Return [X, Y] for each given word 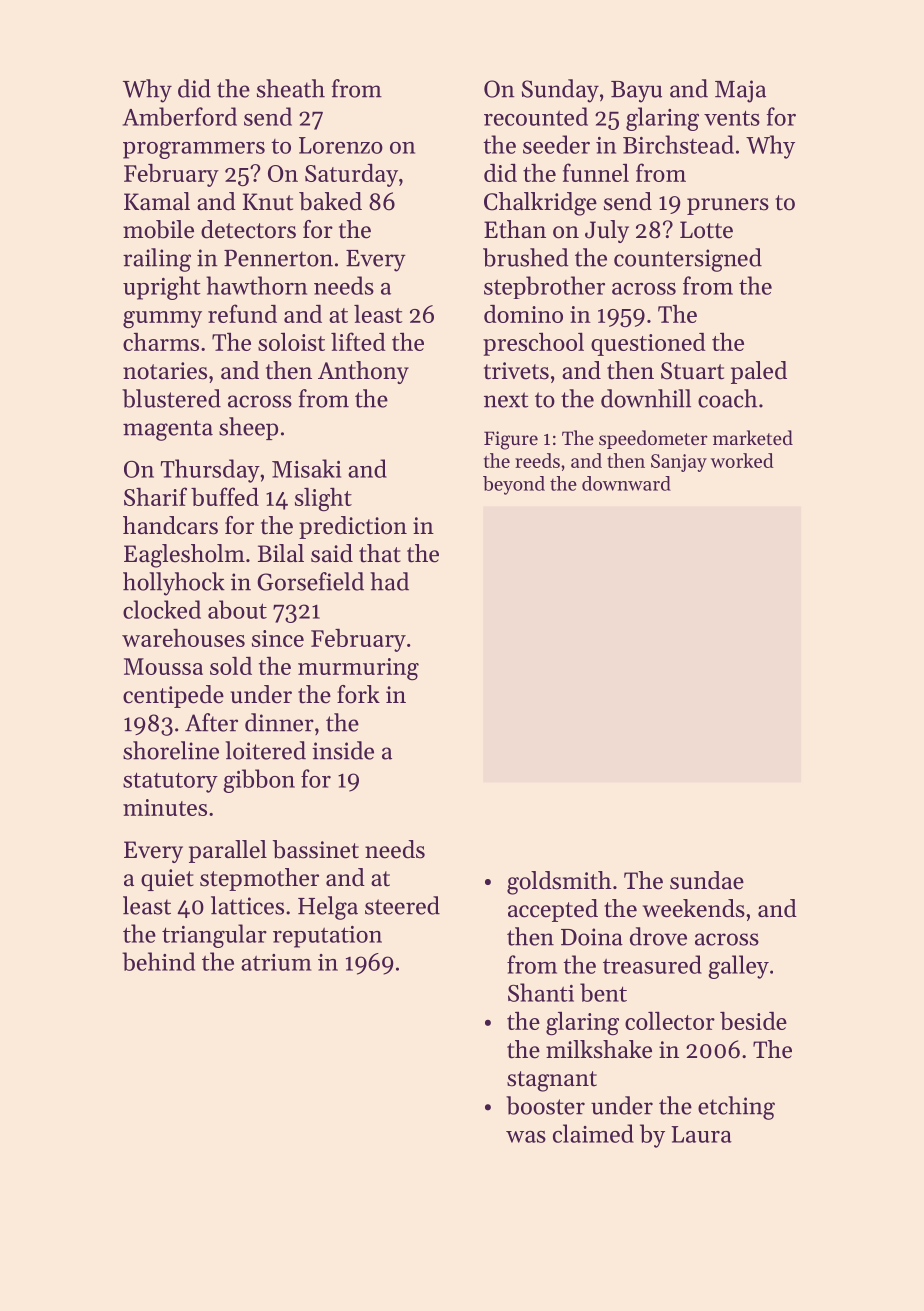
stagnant [552, 1081]
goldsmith [559, 883]
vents [732, 118]
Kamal [157, 201]
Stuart [692, 371]
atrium [276, 962]
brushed [526, 257]
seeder [556, 144]
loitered [265, 750]
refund [242, 313]
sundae [707, 880]
